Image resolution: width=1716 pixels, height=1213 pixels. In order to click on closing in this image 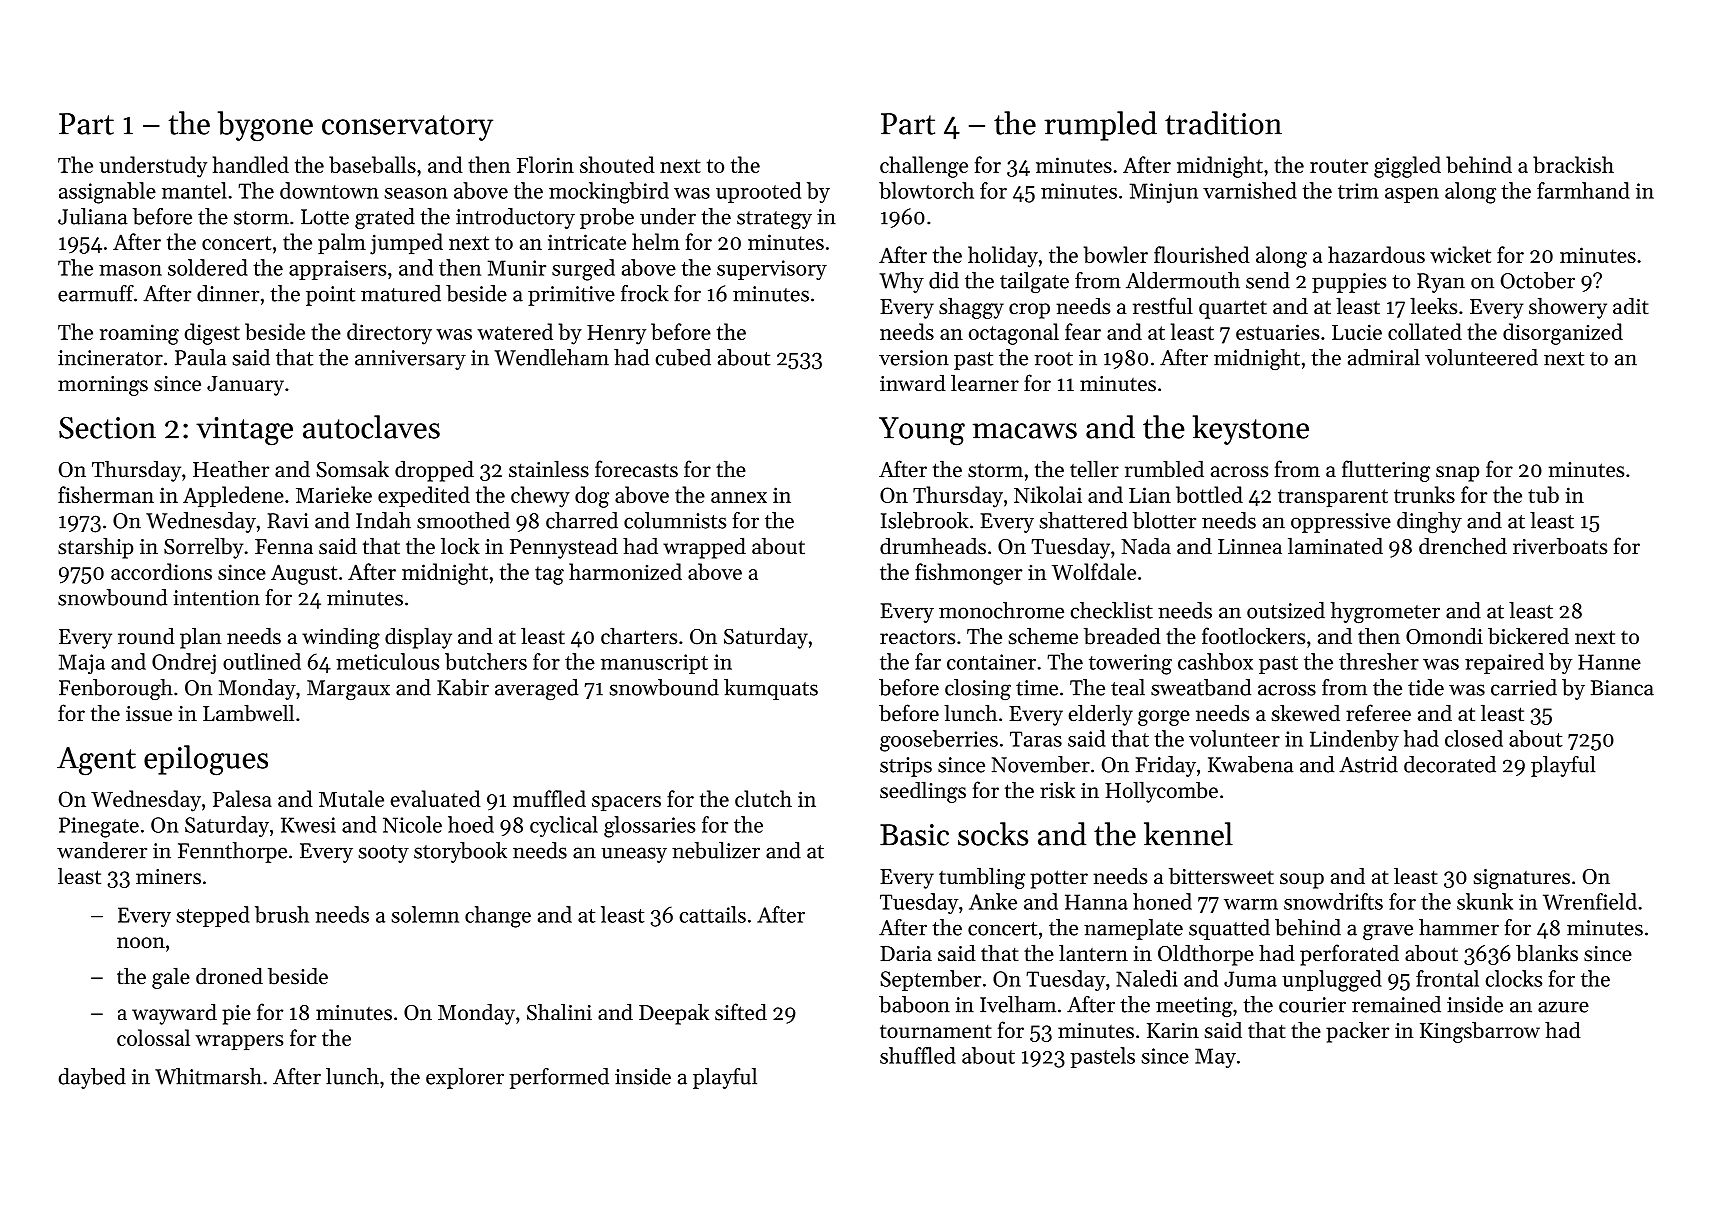, I will do `click(978, 689)`.
